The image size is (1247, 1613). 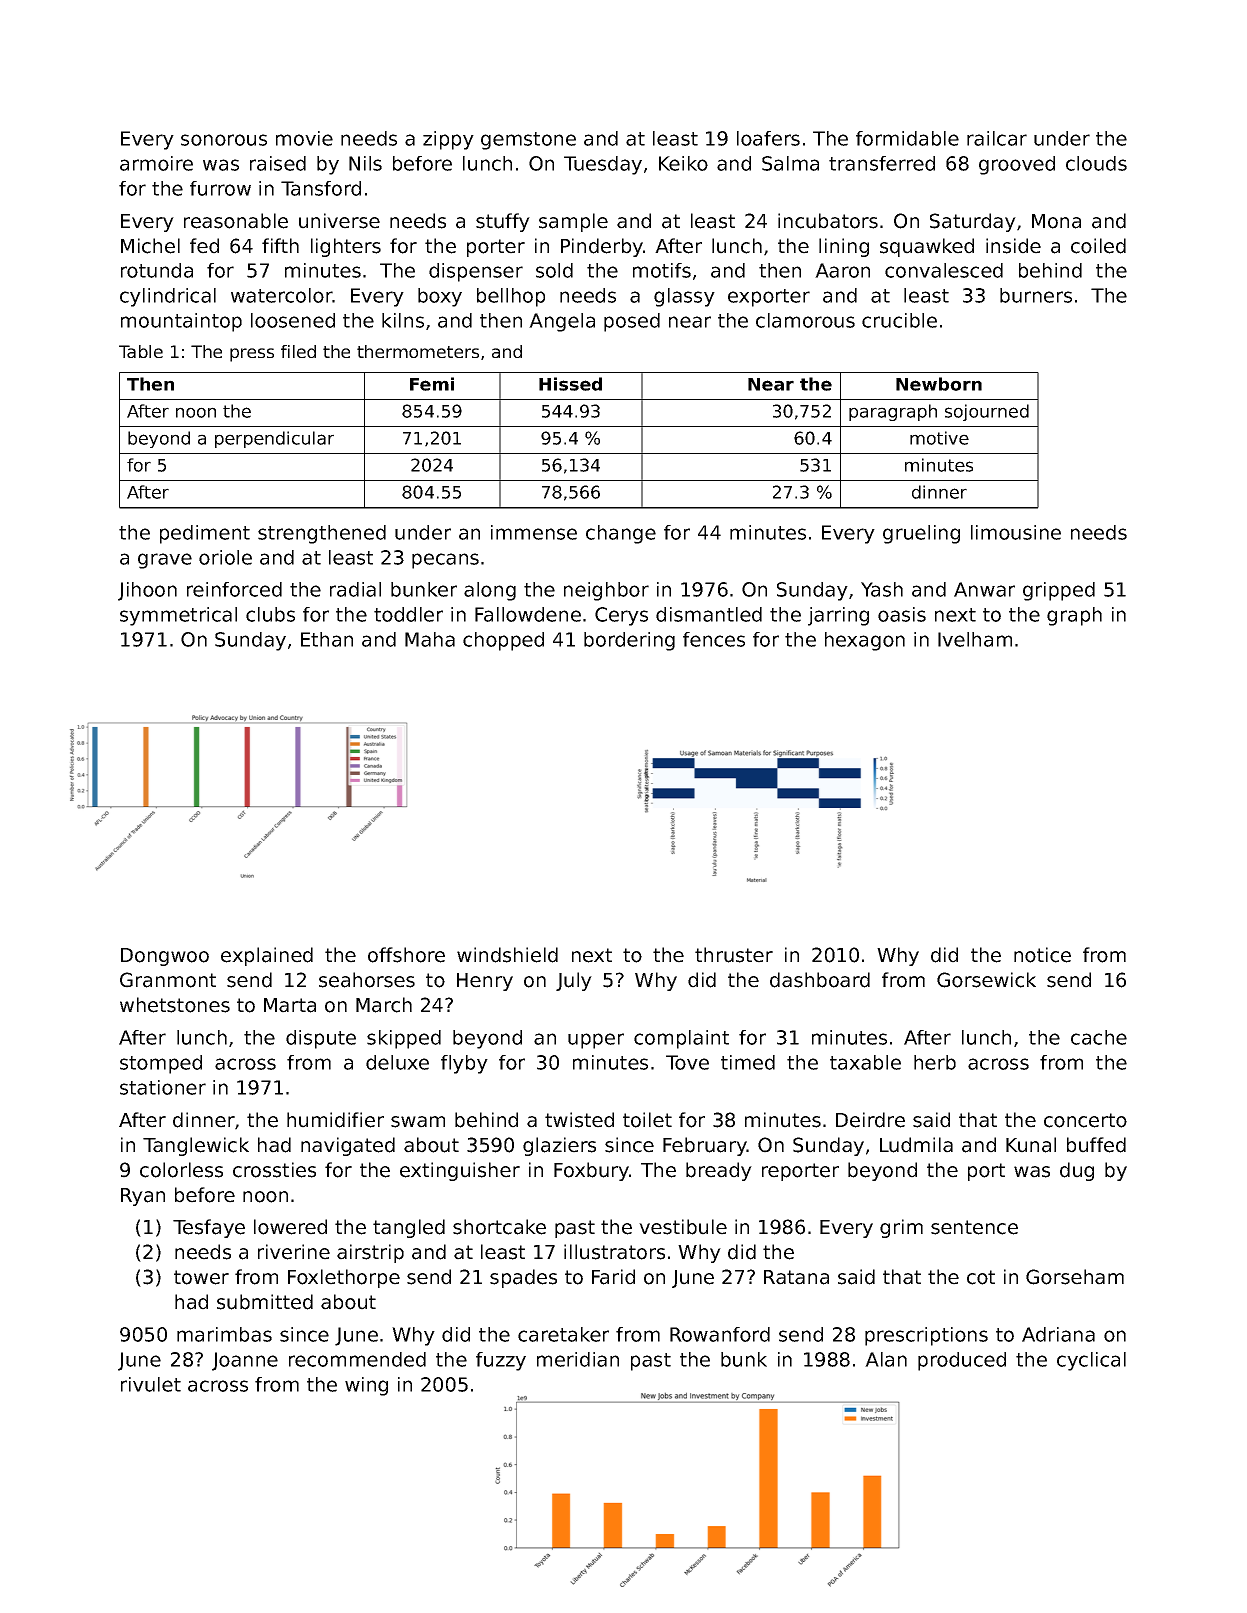 I want to click on symmetrical, so click(x=178, y=616).
